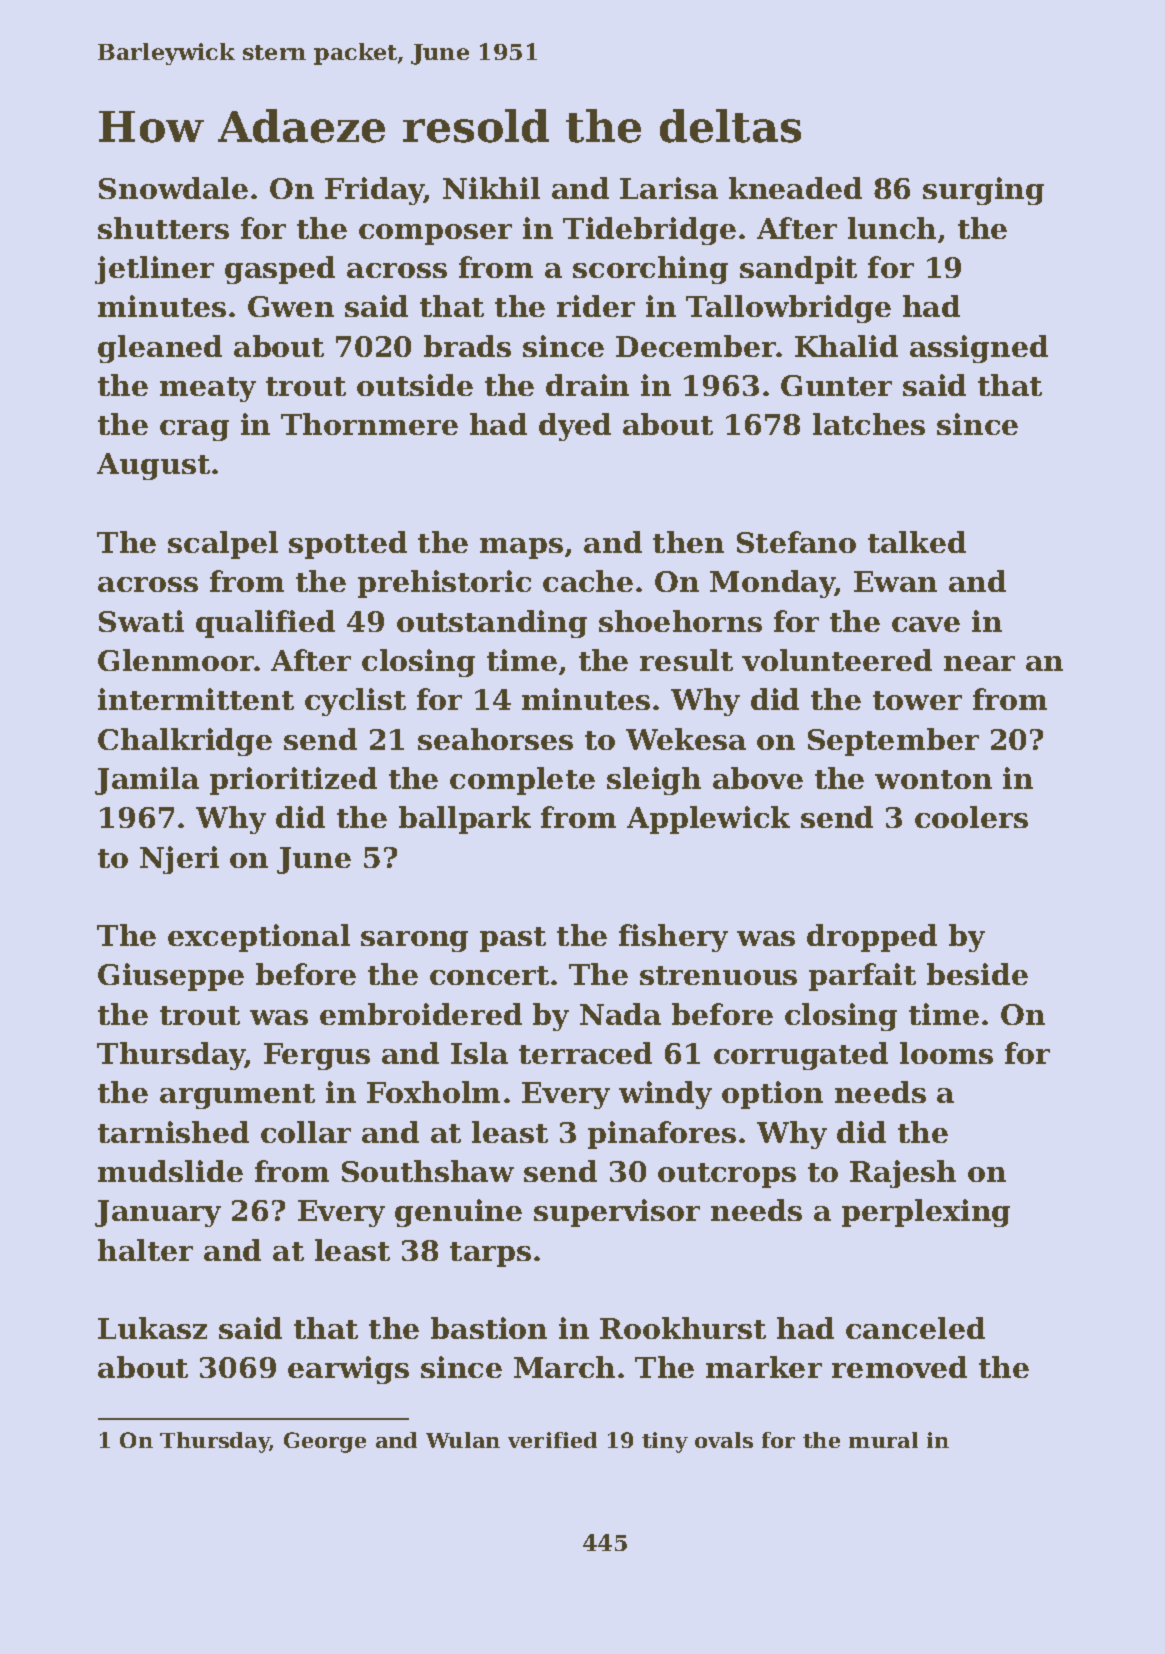  Describe the element at coordinates (158, 1213) in the screenshot. I see `January` at that location.
